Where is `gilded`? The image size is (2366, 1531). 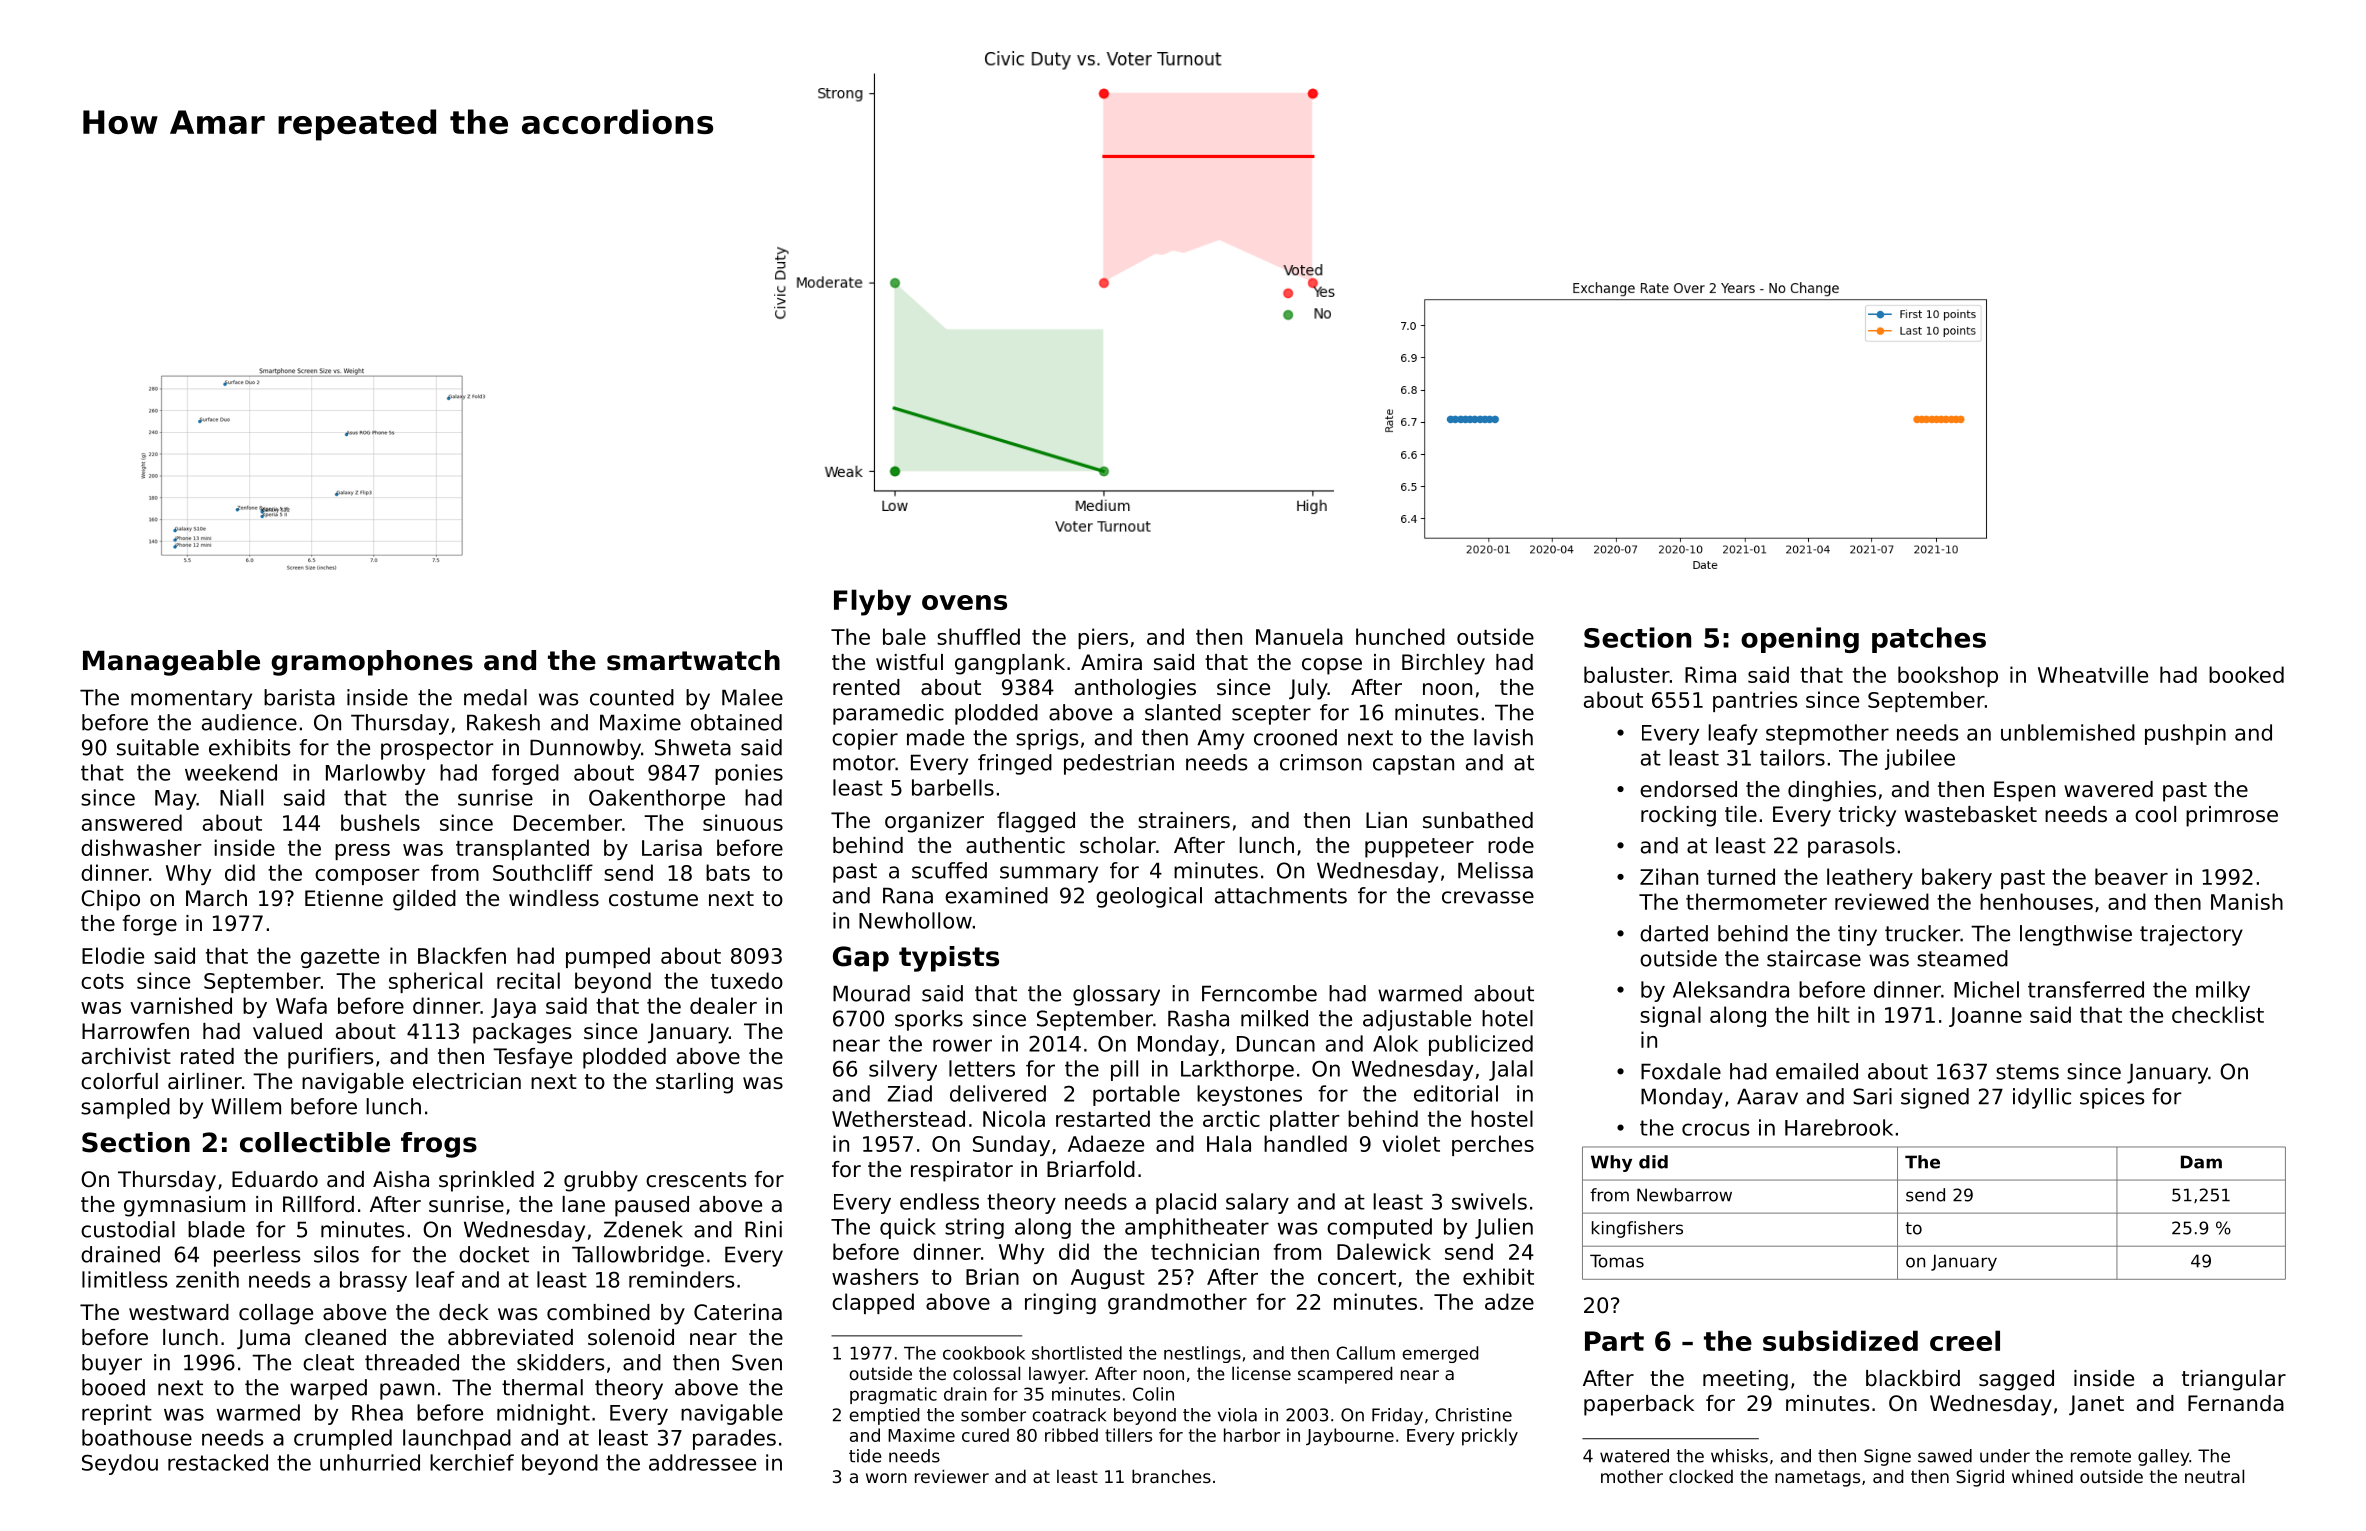 gilded is located at coordinates (424, 900).
